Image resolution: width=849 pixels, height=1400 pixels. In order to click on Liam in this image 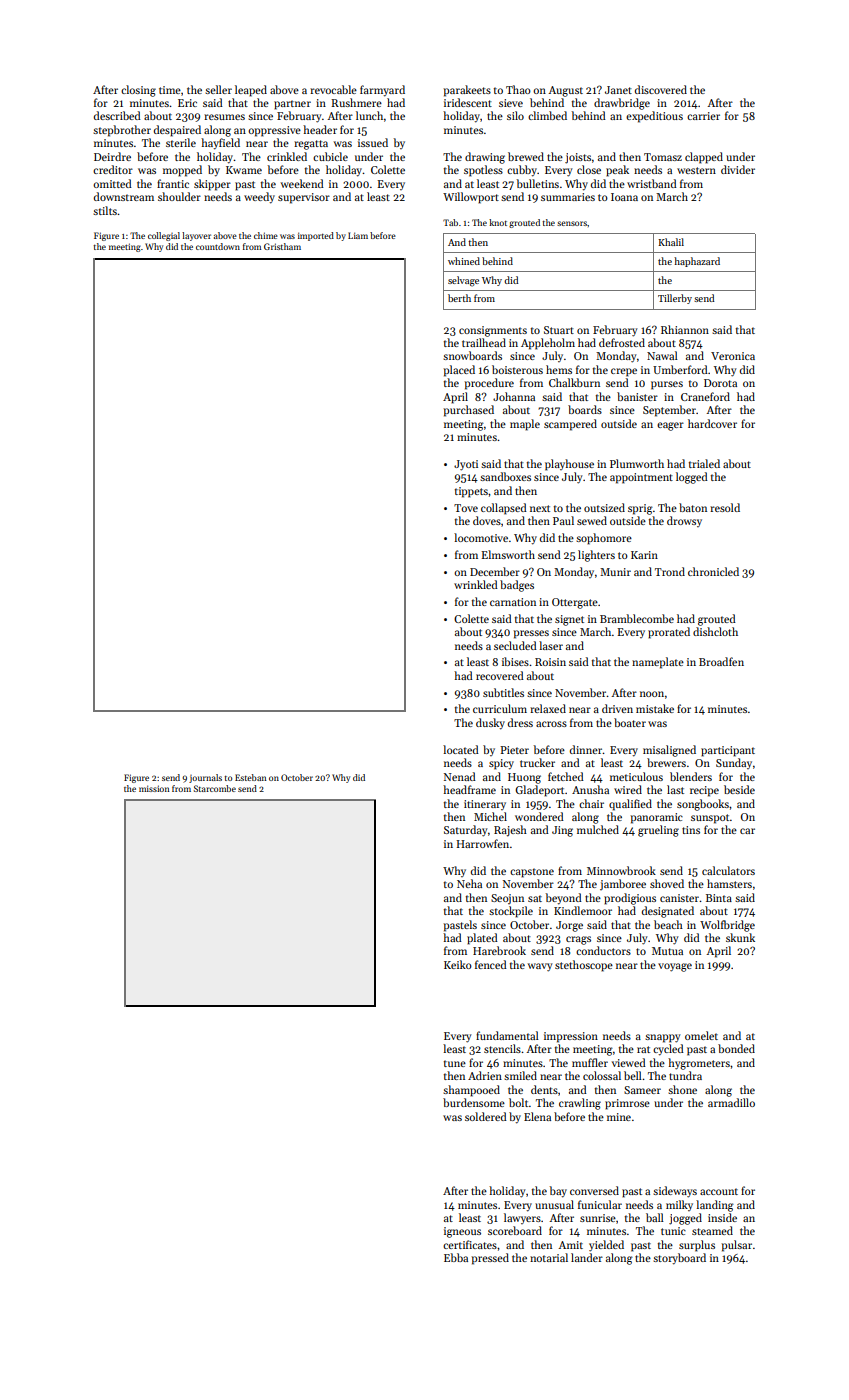, I will do `click(358, 235)`.
